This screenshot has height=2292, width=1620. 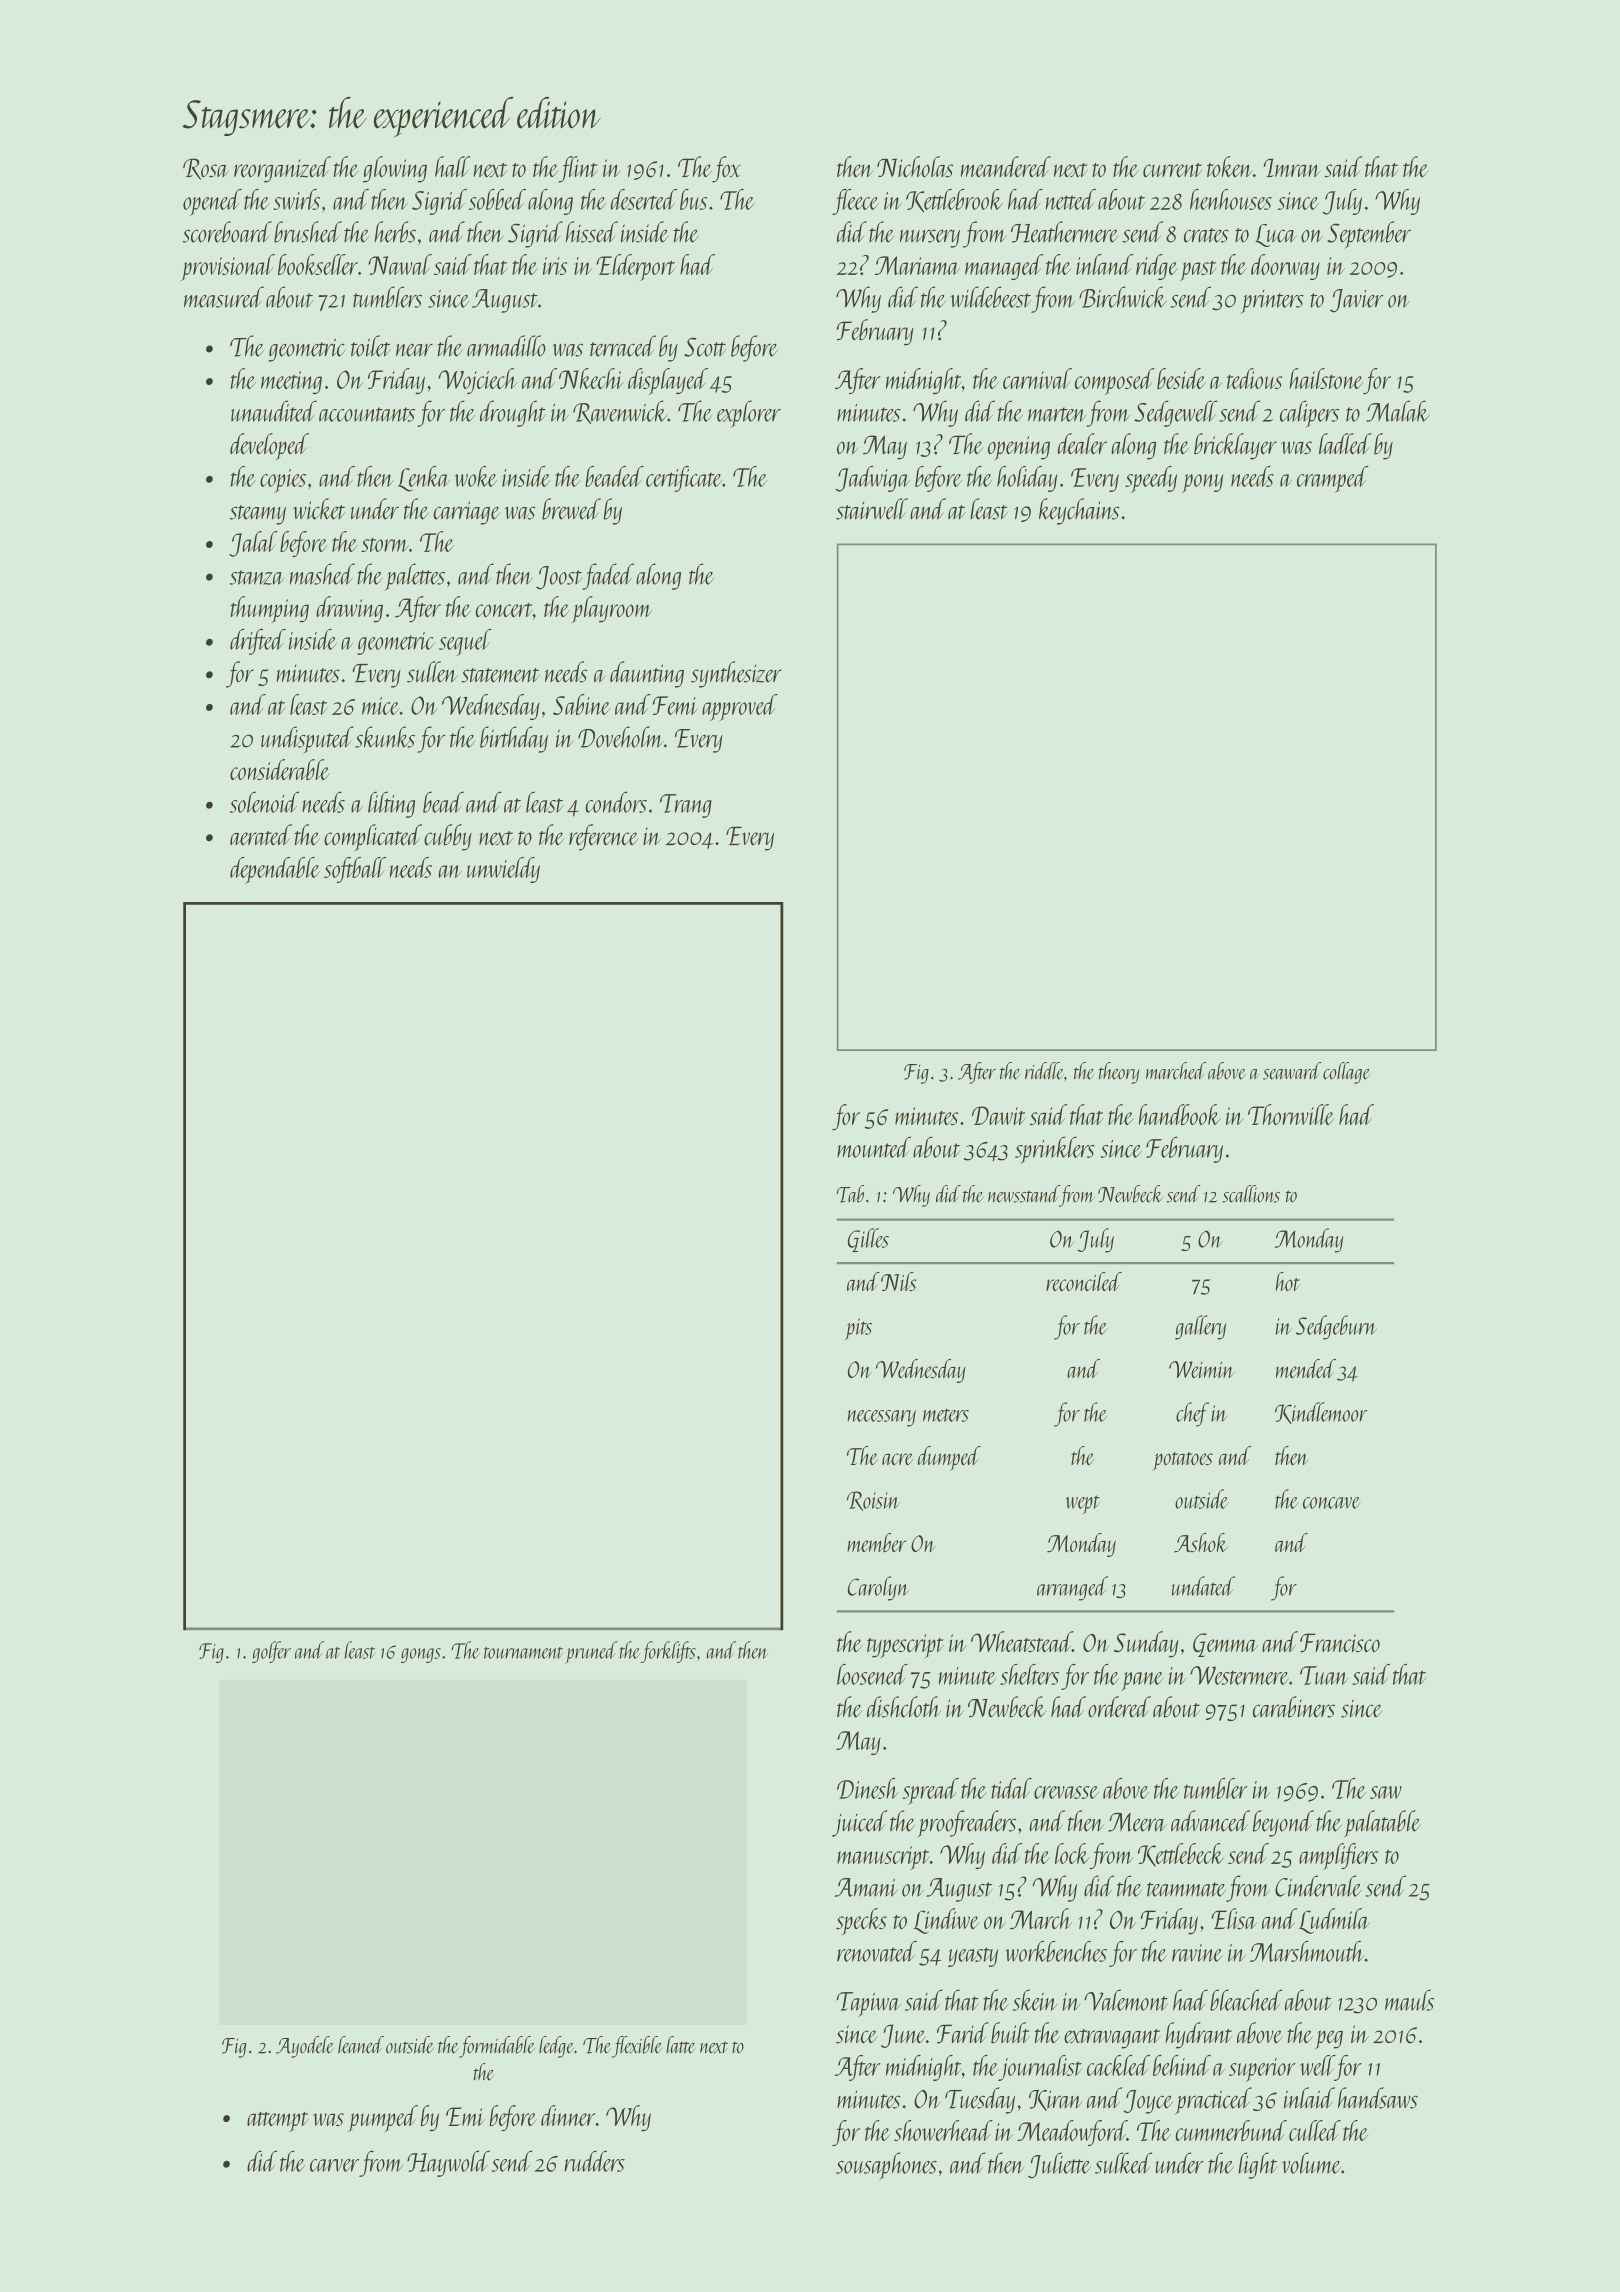 I want to click on tedious, so click(x=1254, y=378).
